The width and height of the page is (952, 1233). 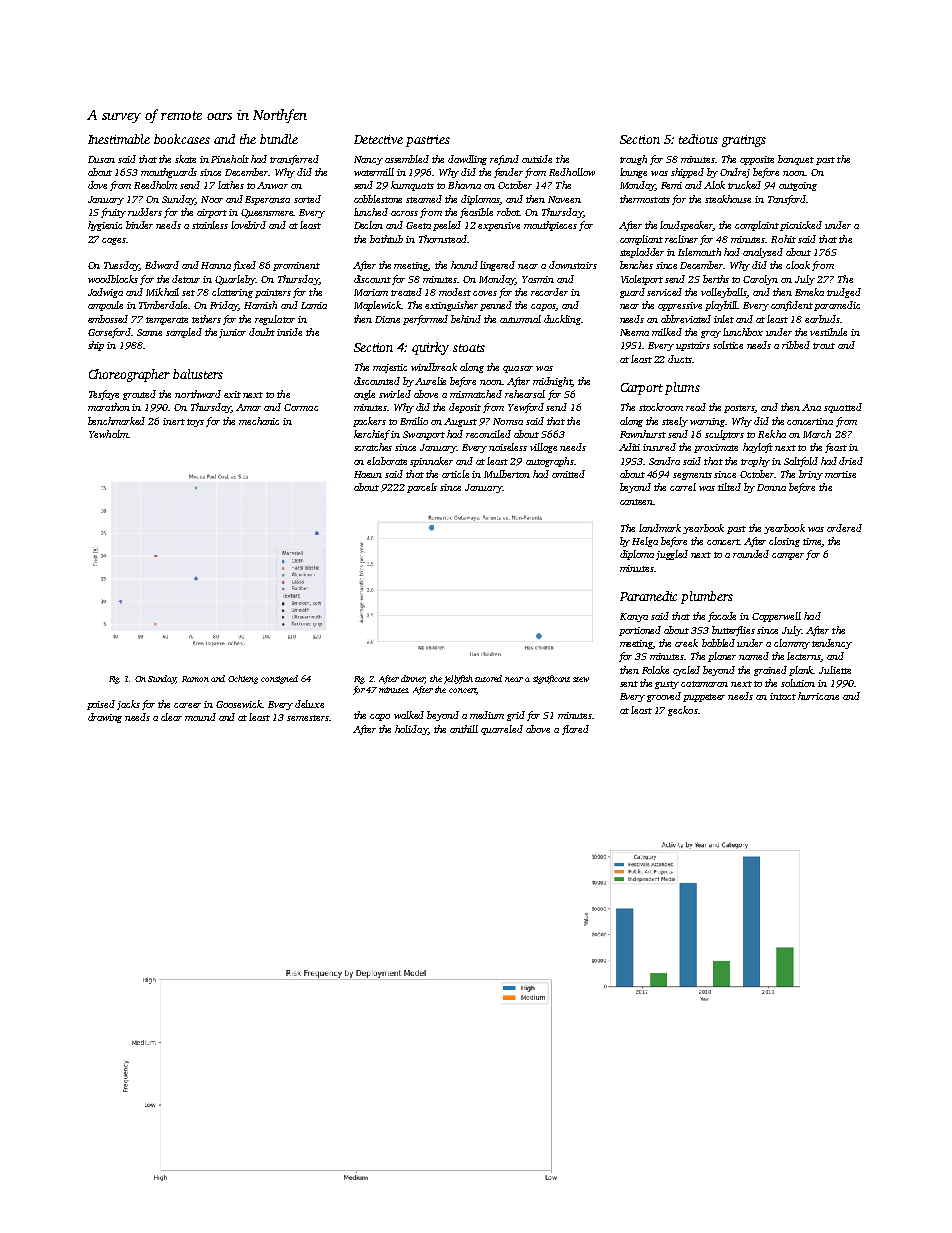 I want to click on mound, so click(x=200, y=717).
